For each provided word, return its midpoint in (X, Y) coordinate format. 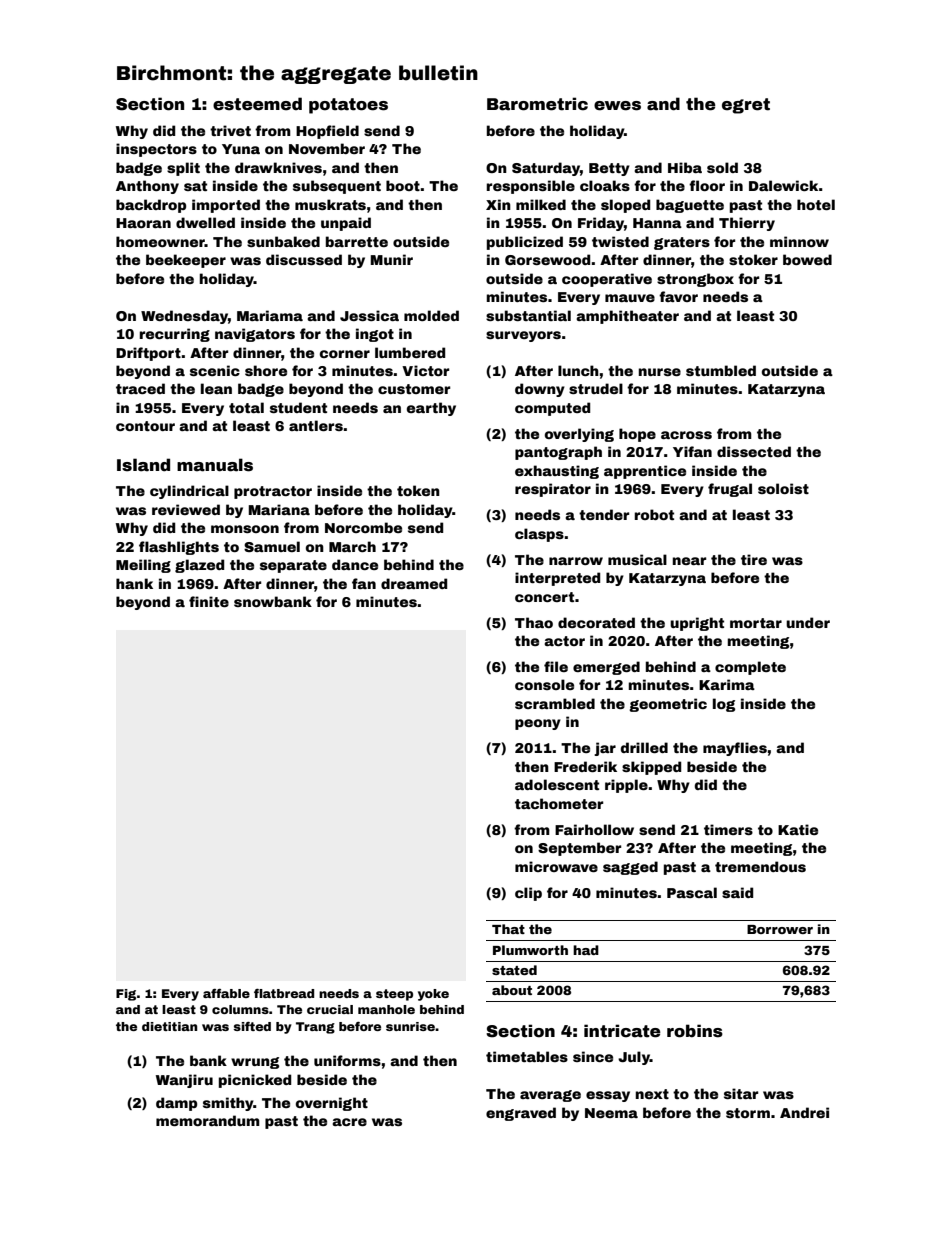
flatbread (284, 993)
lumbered (410, 352)
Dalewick (783, 185)
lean (216, 388)
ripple (626, 786)
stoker (753, 259)
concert (544, 597)
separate (293, 566)
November (327, 148)
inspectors (156, 150)
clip (528, 894)
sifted (252, 1026)
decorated (596, 622)
